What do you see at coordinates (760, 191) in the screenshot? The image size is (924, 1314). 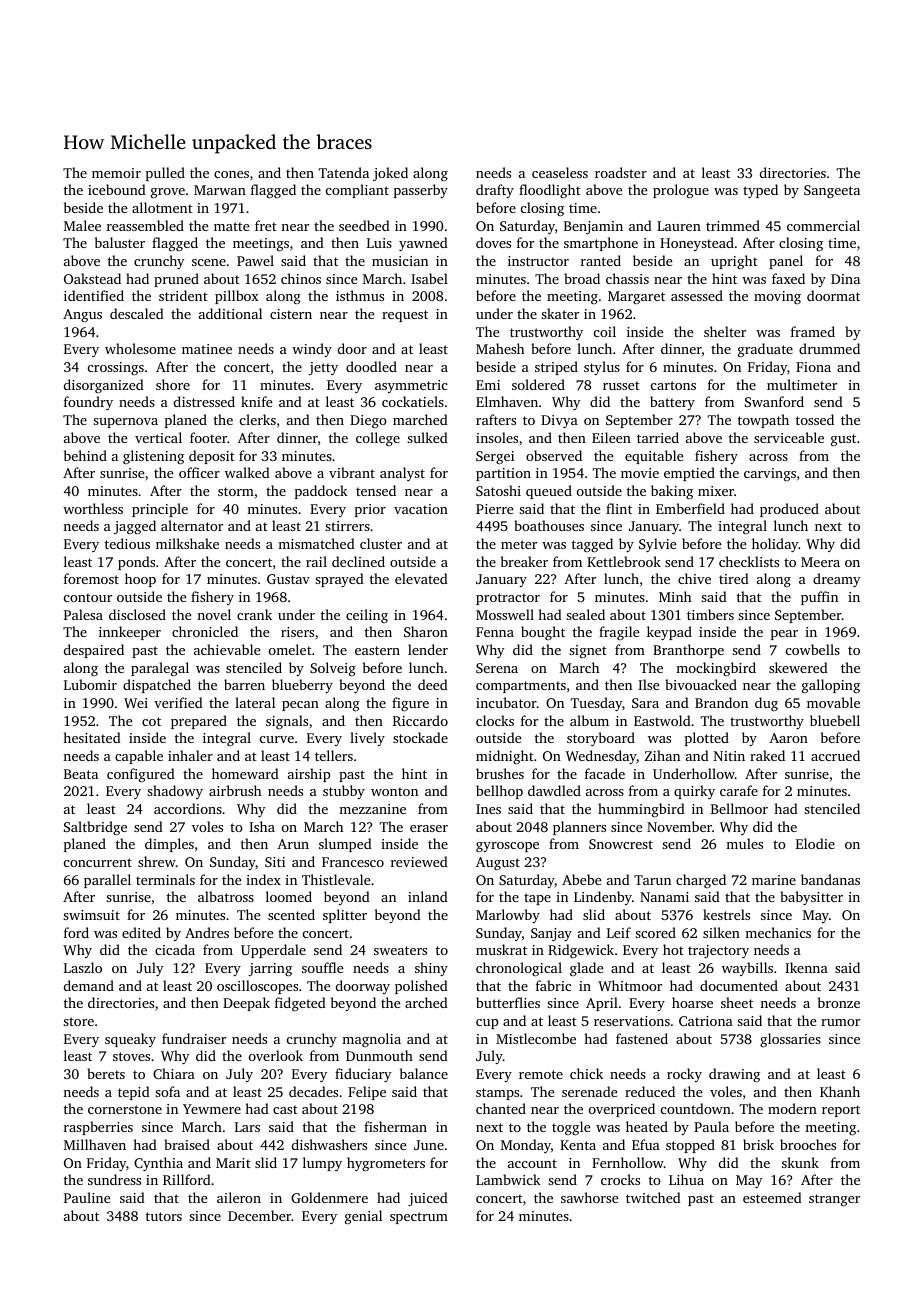 I see `typed` at bounding box center [760, 191].
